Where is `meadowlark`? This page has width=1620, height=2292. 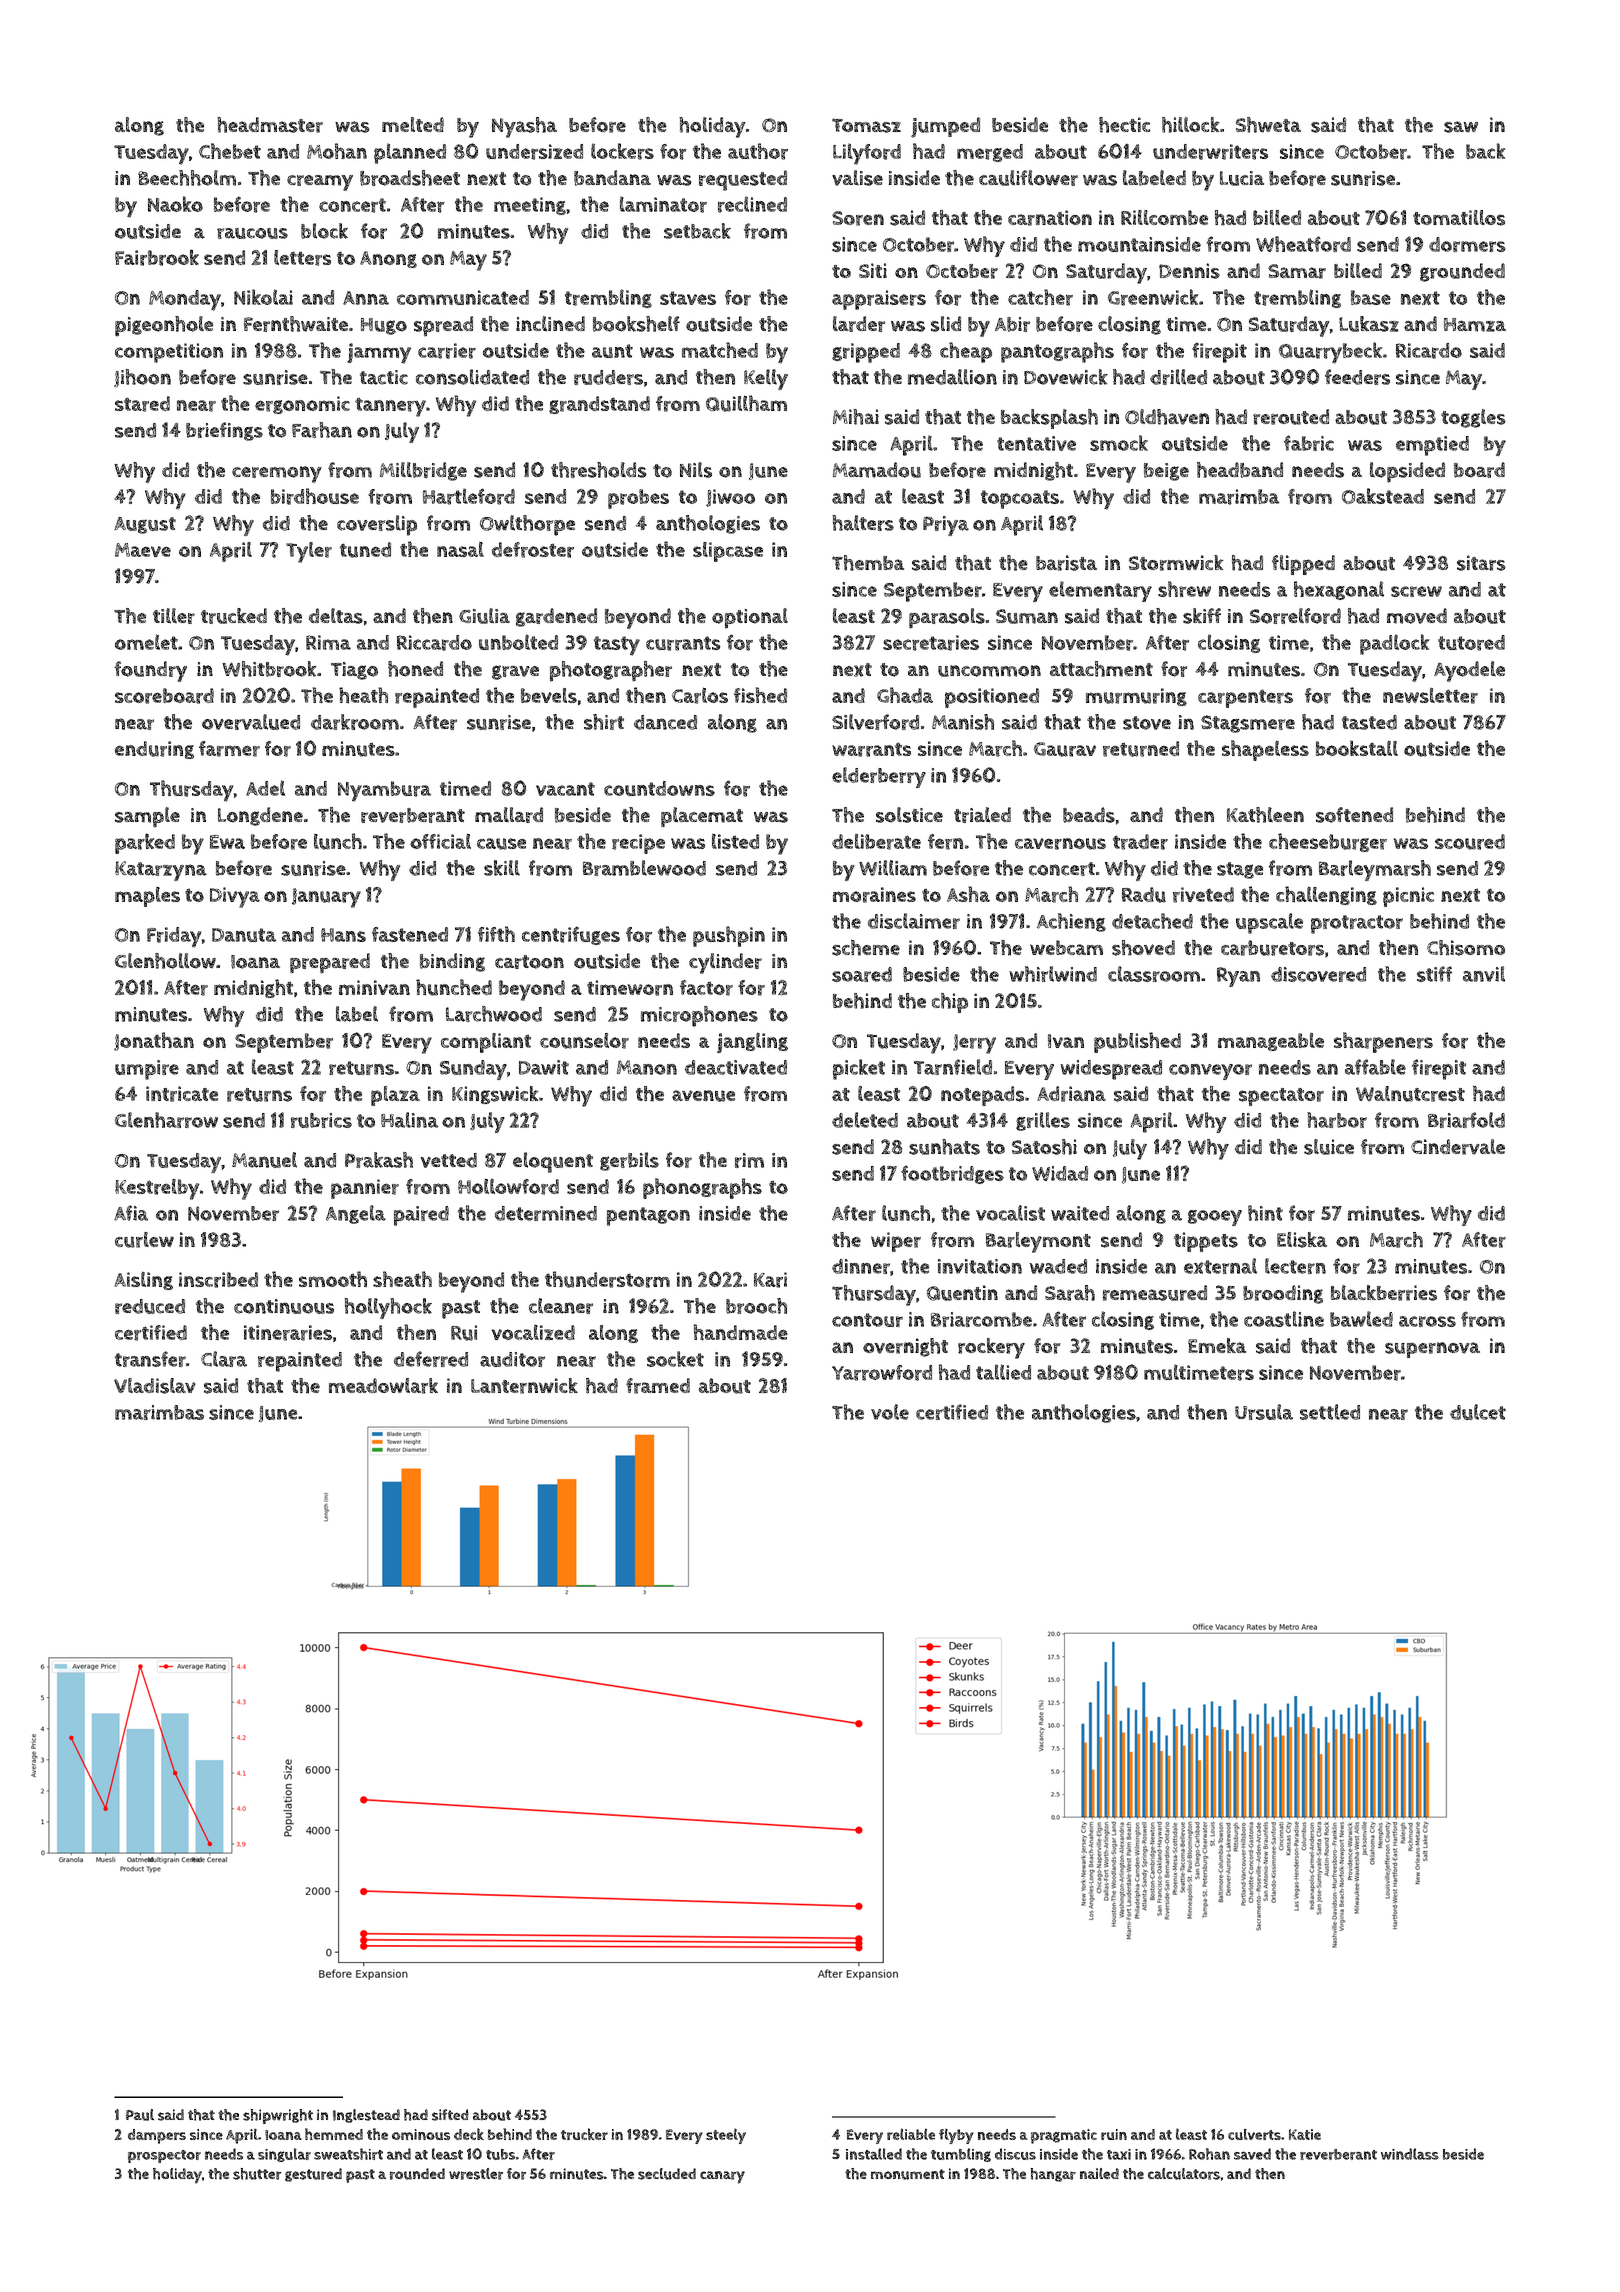
meadowlark is located at coordinates (383, 1386).
